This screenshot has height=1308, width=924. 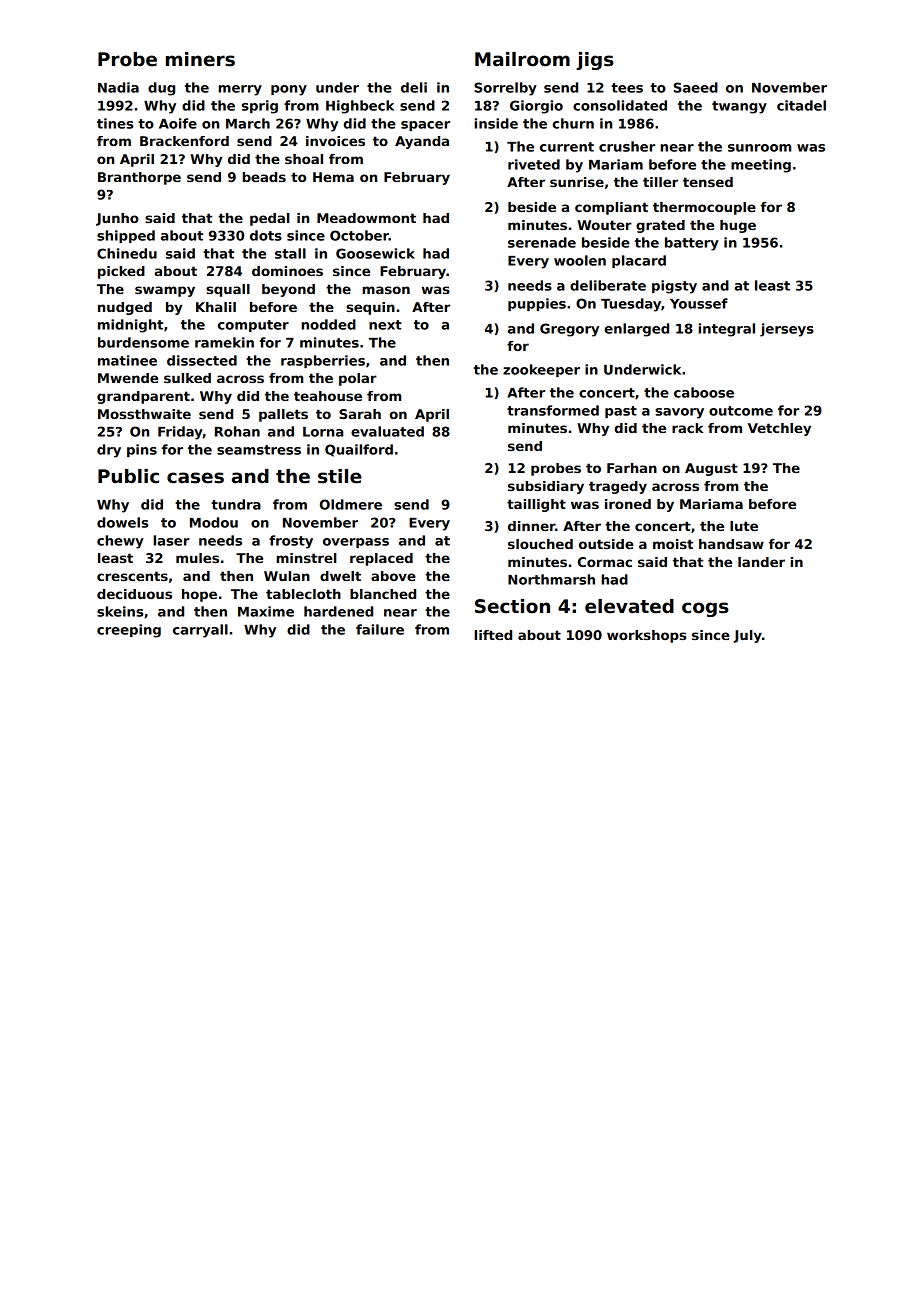 I want to click on October, so click(x=359, y=235).
